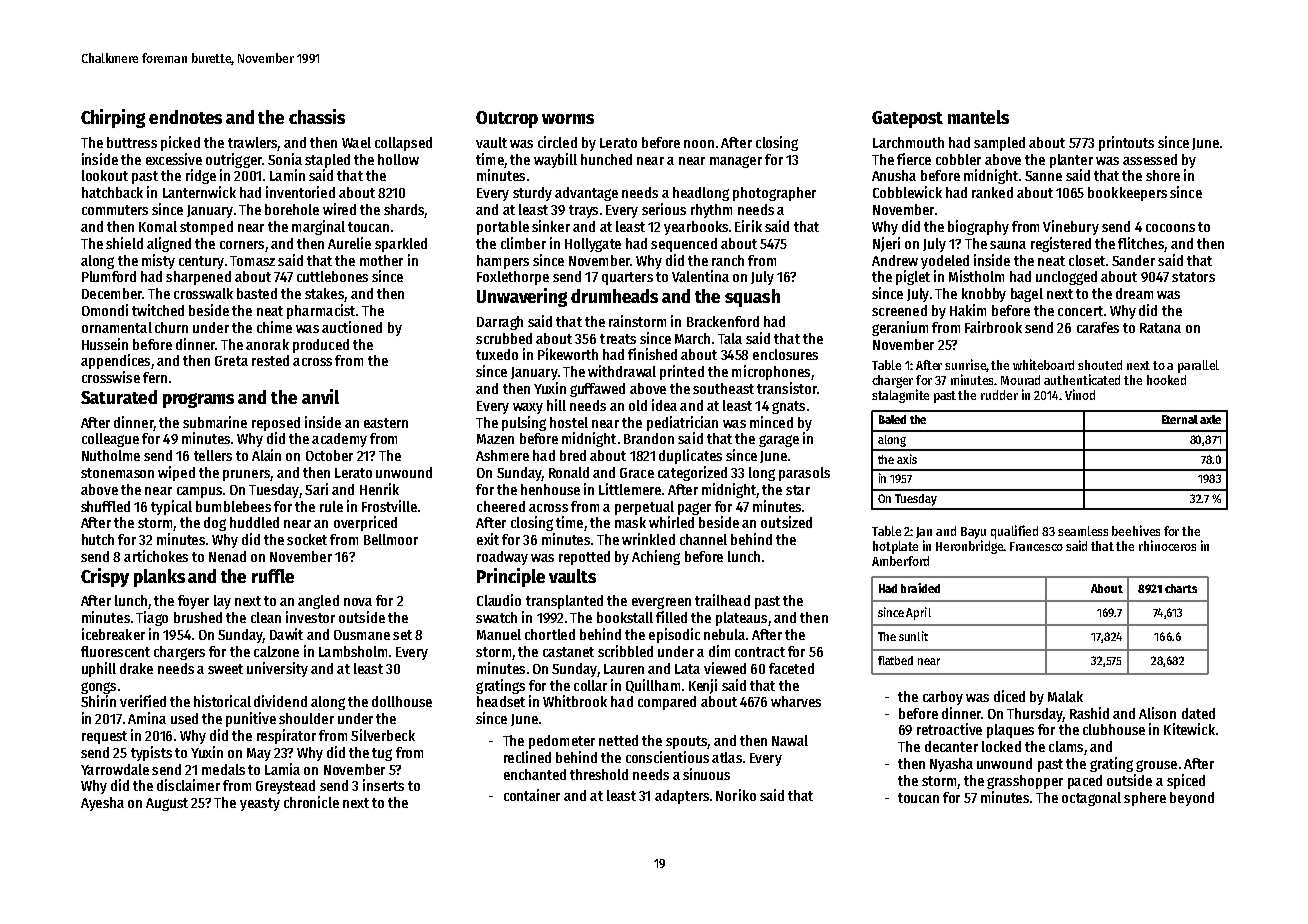 The image size is (1308, 924). Describe the element at coordinates (736, 162) in the document. I see `manager` at that location.
